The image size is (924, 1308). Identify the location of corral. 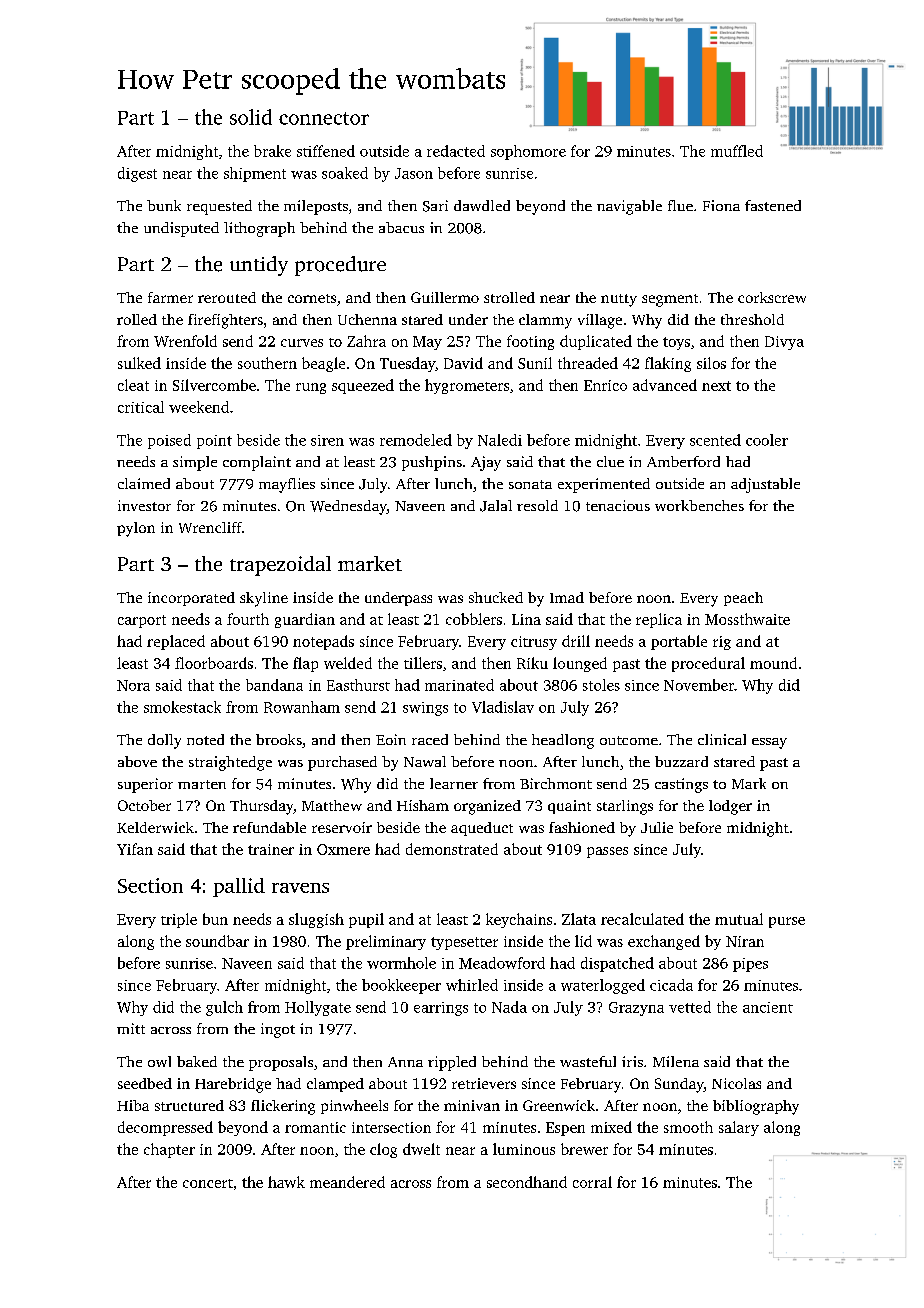
(592, 1182).
